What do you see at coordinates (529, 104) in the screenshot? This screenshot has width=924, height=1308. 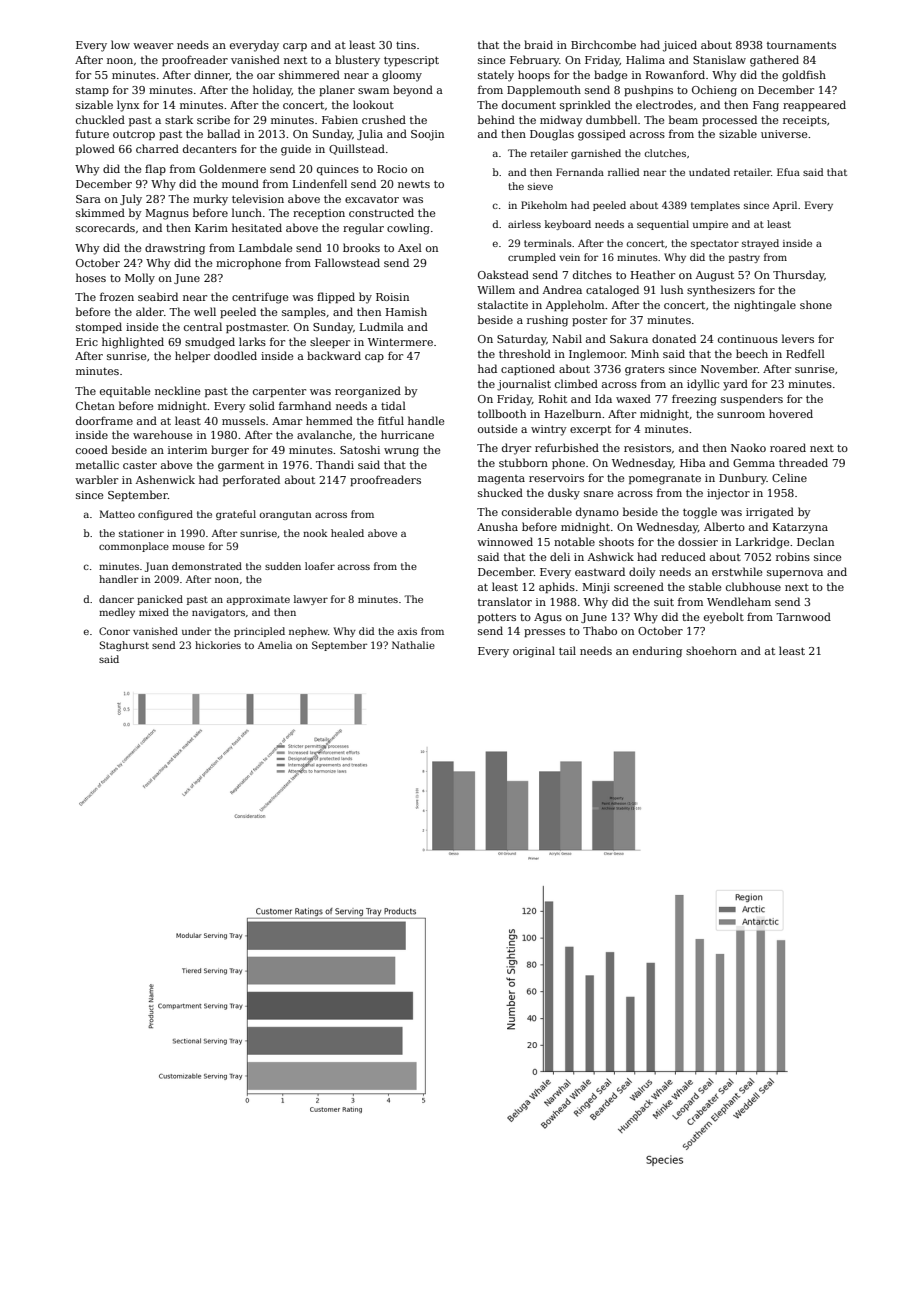 I see `document` at bounding box center [529, 104].
